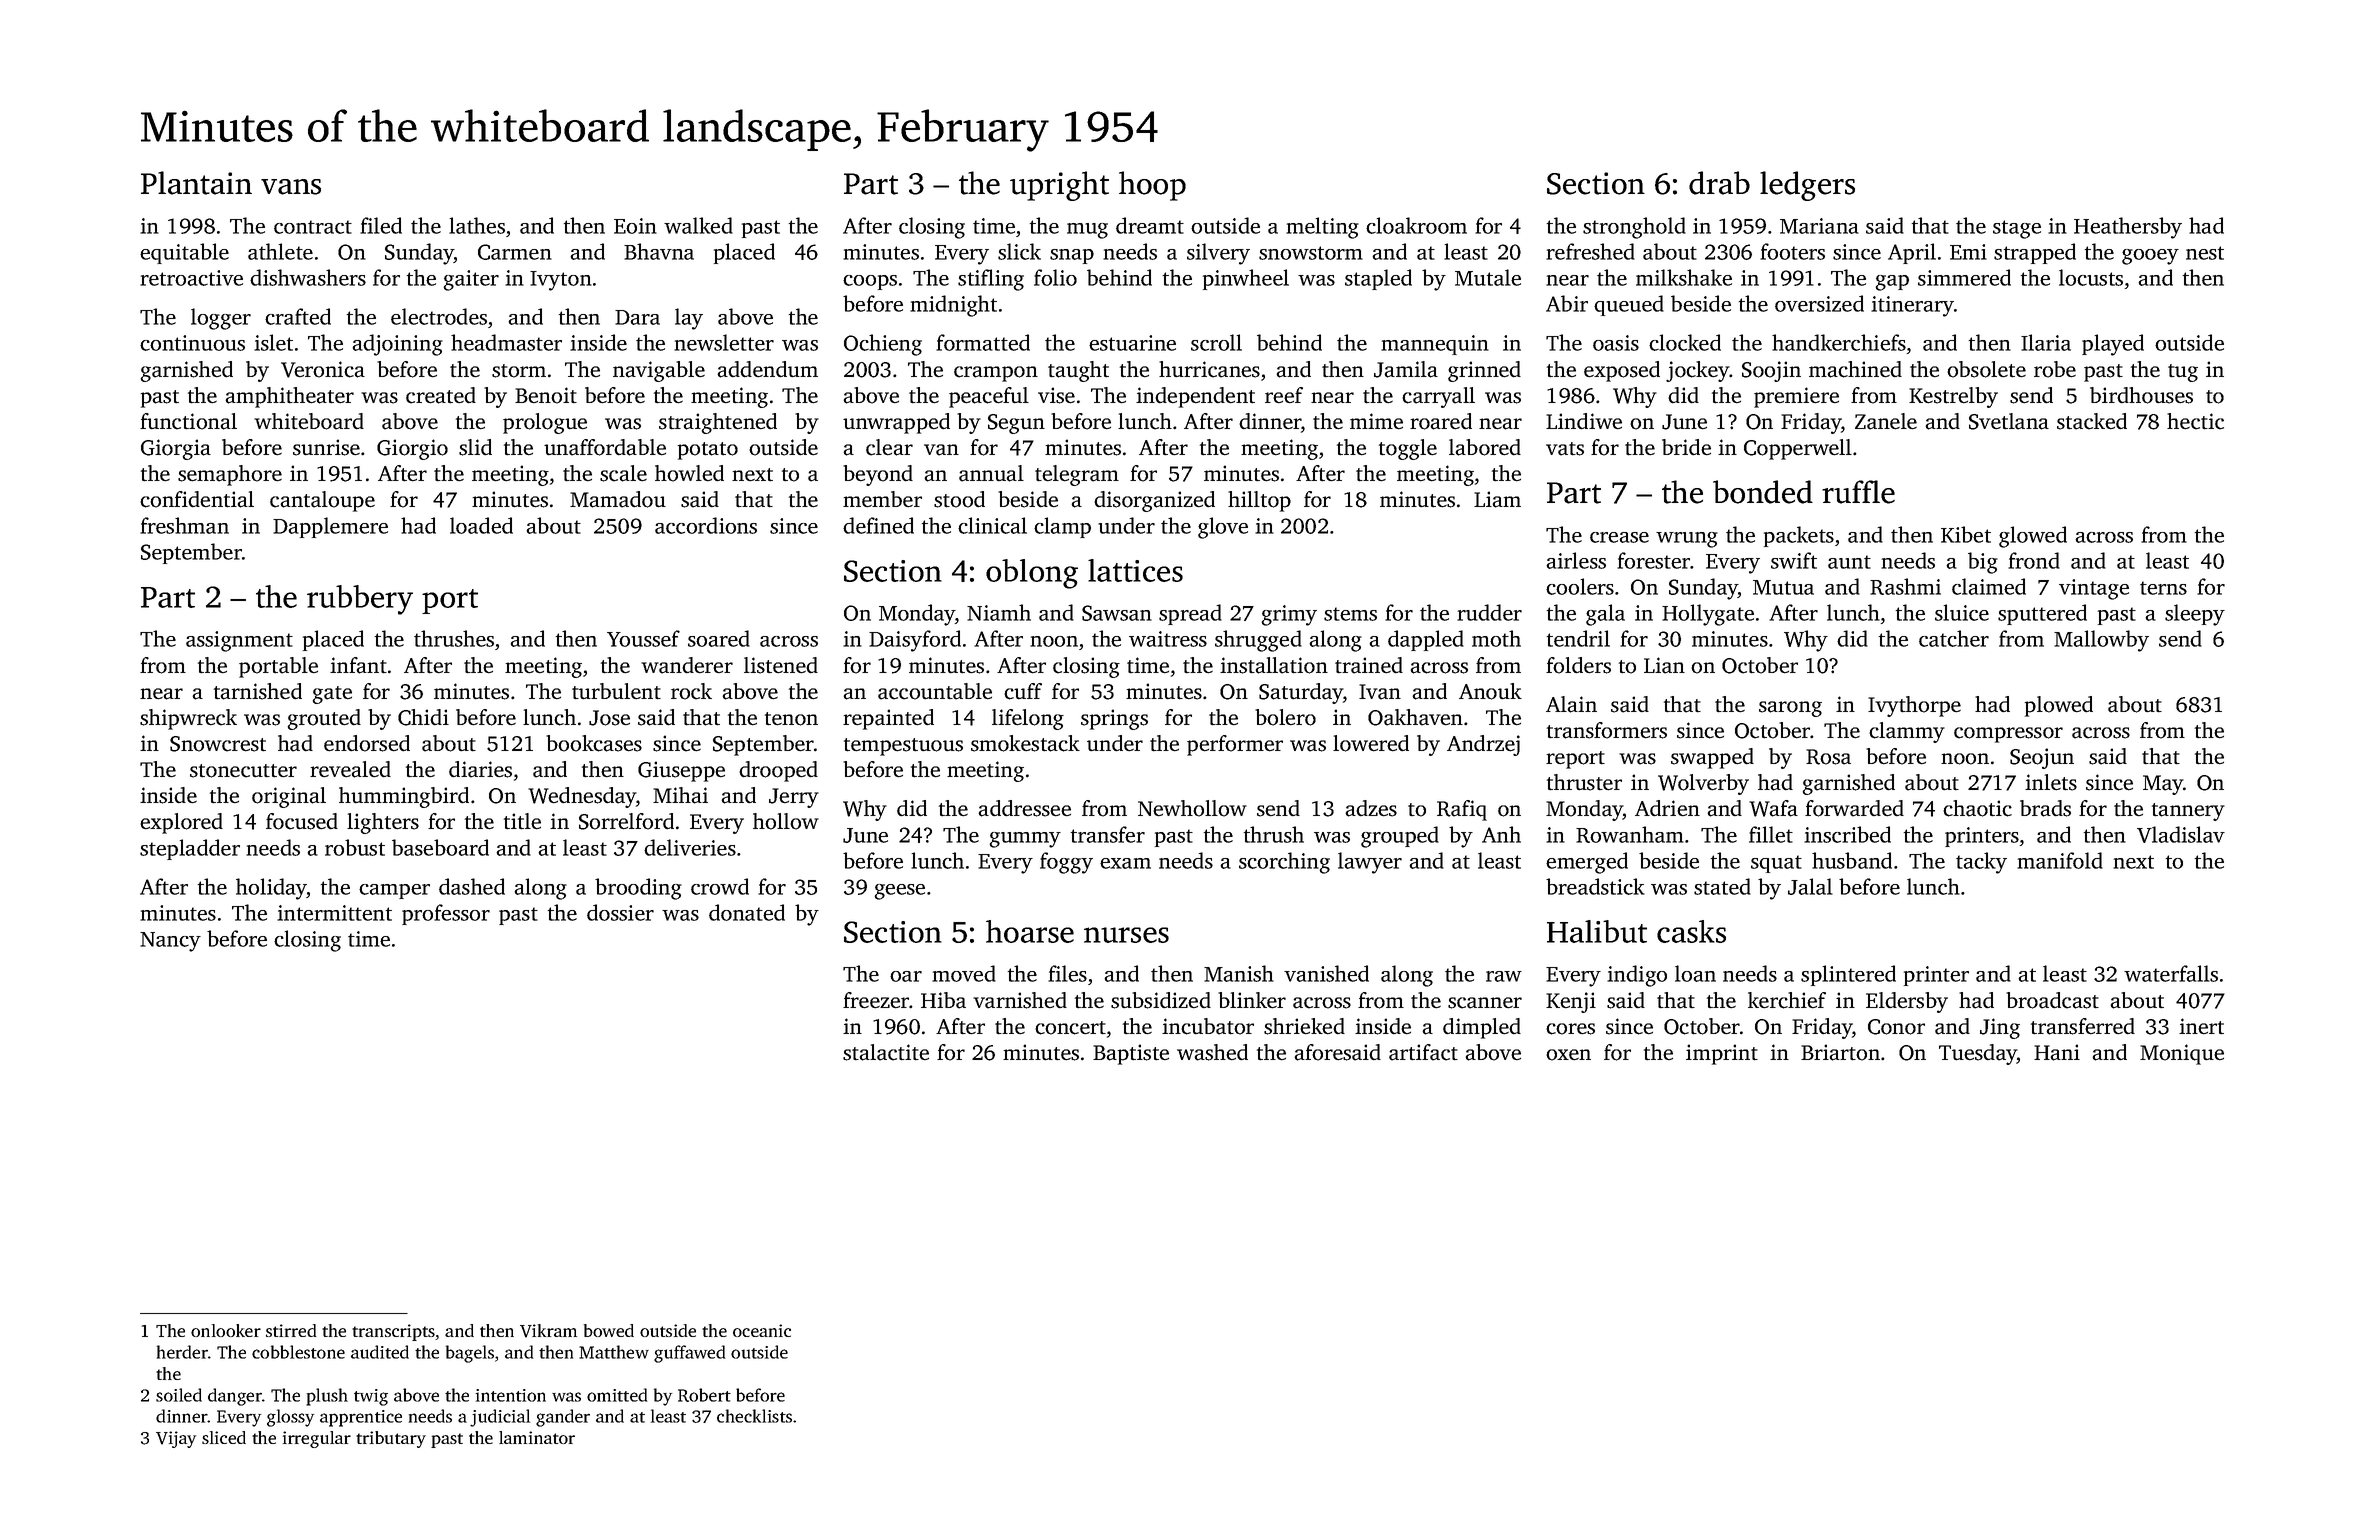  Describe the element at coordinates (1722, 1054) in the document. I see `imprint` at that location.
